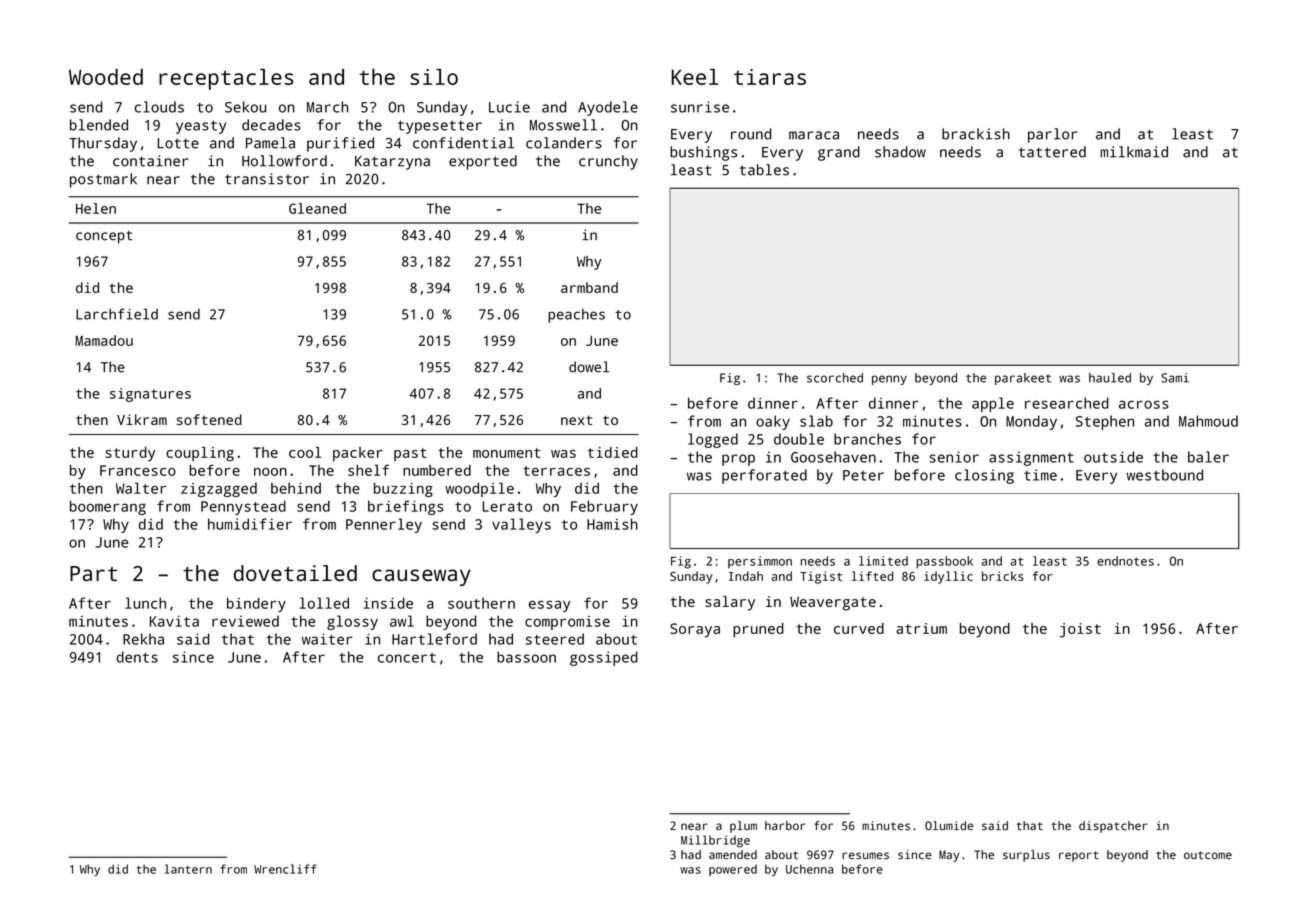  I want to click on Thursday, so click(103, 144).
